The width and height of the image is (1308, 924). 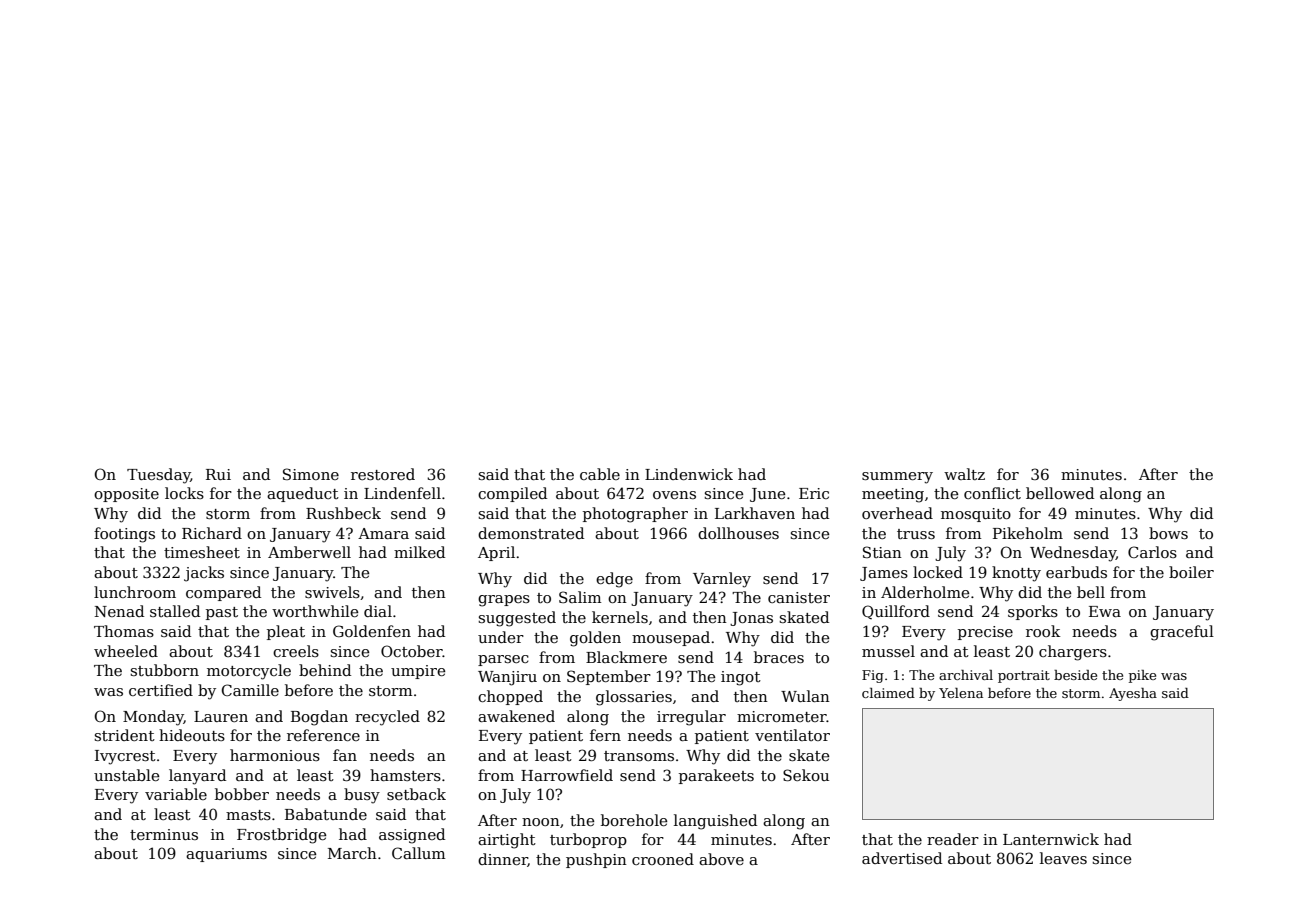 I want to click on jacks, so click(x=204, y=574).
